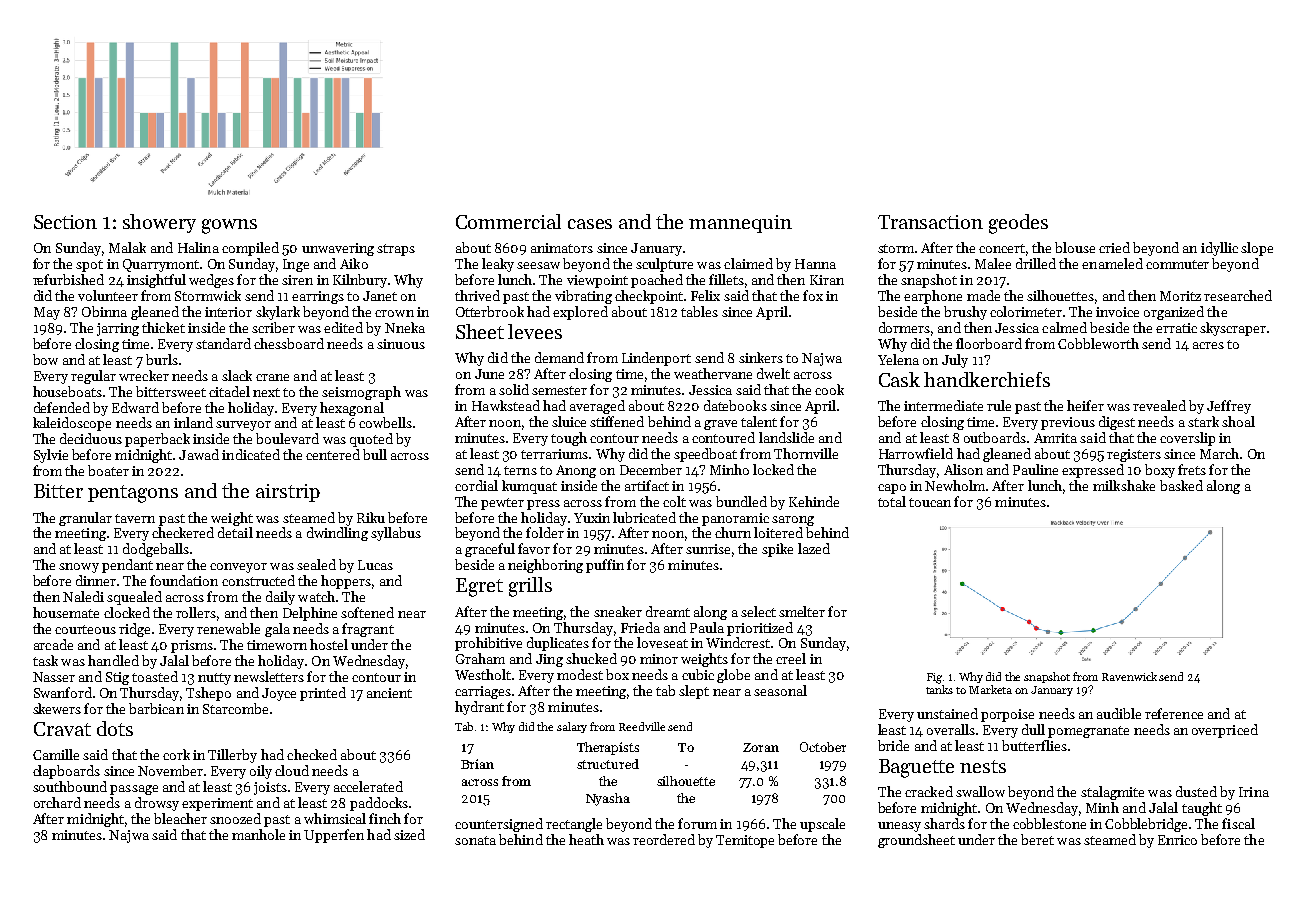 This screenshot has height=924, width=1308. What do you see at coordinates (475, 840) in the screenshot?
I see `sonata` at bounding box center [475, 840].
